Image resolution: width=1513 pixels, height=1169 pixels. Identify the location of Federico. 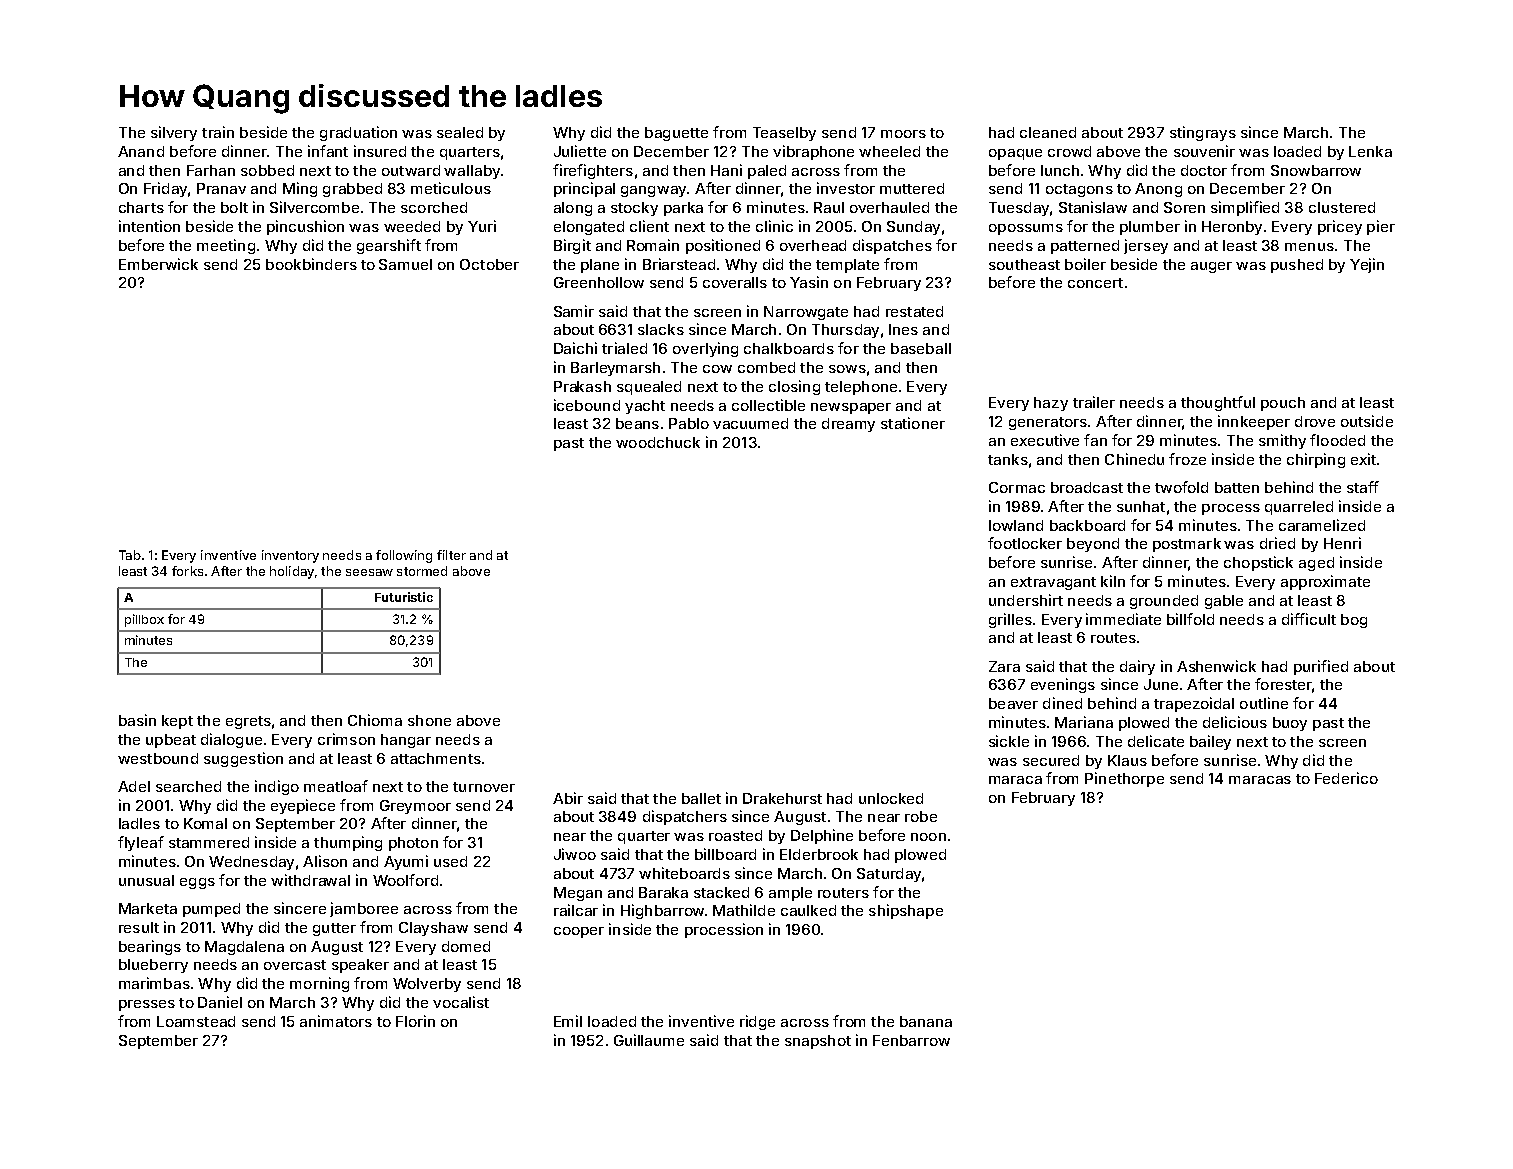
(1346, 778).
